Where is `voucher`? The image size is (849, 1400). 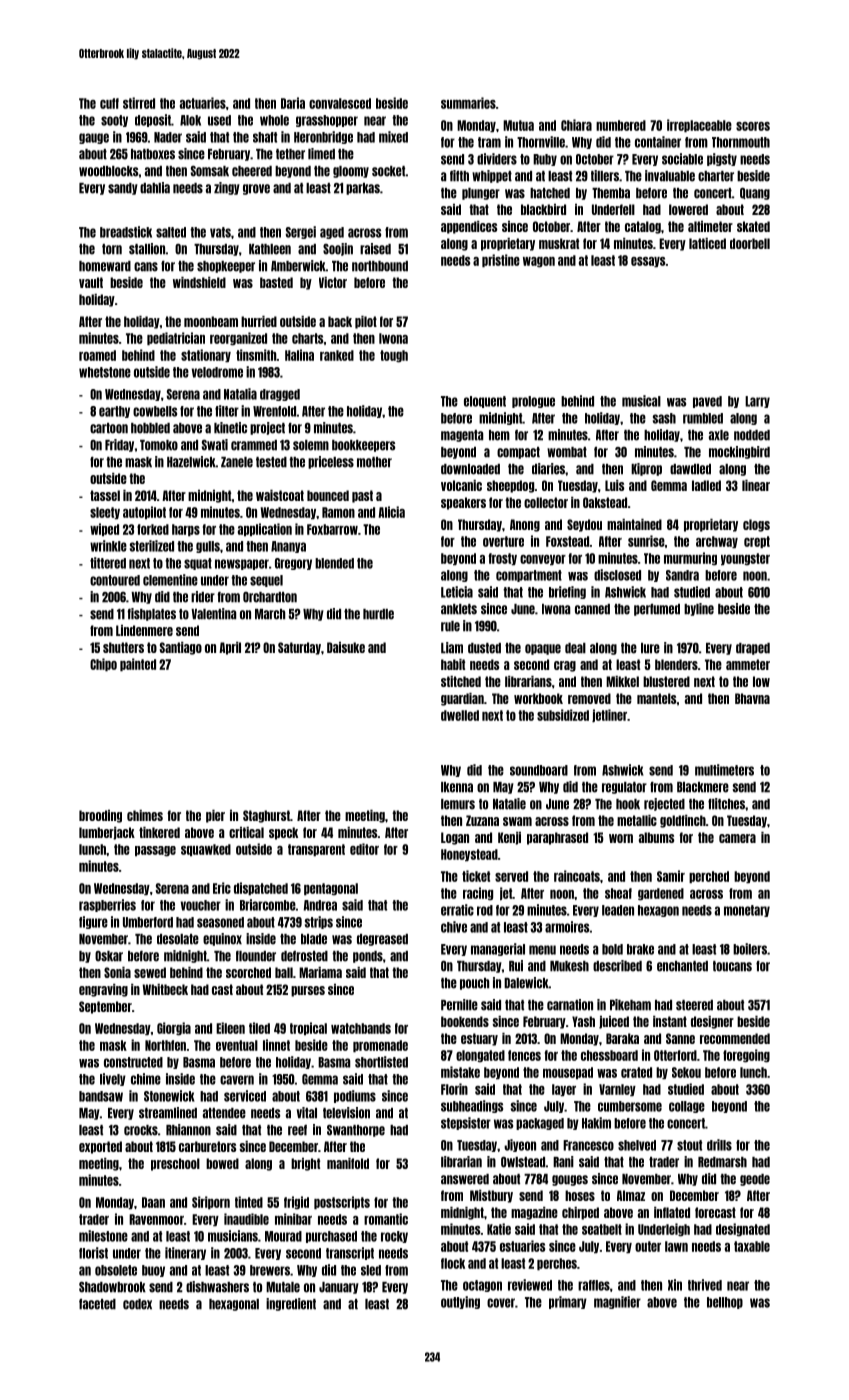 voucher is located at coordinates (201, 905).
